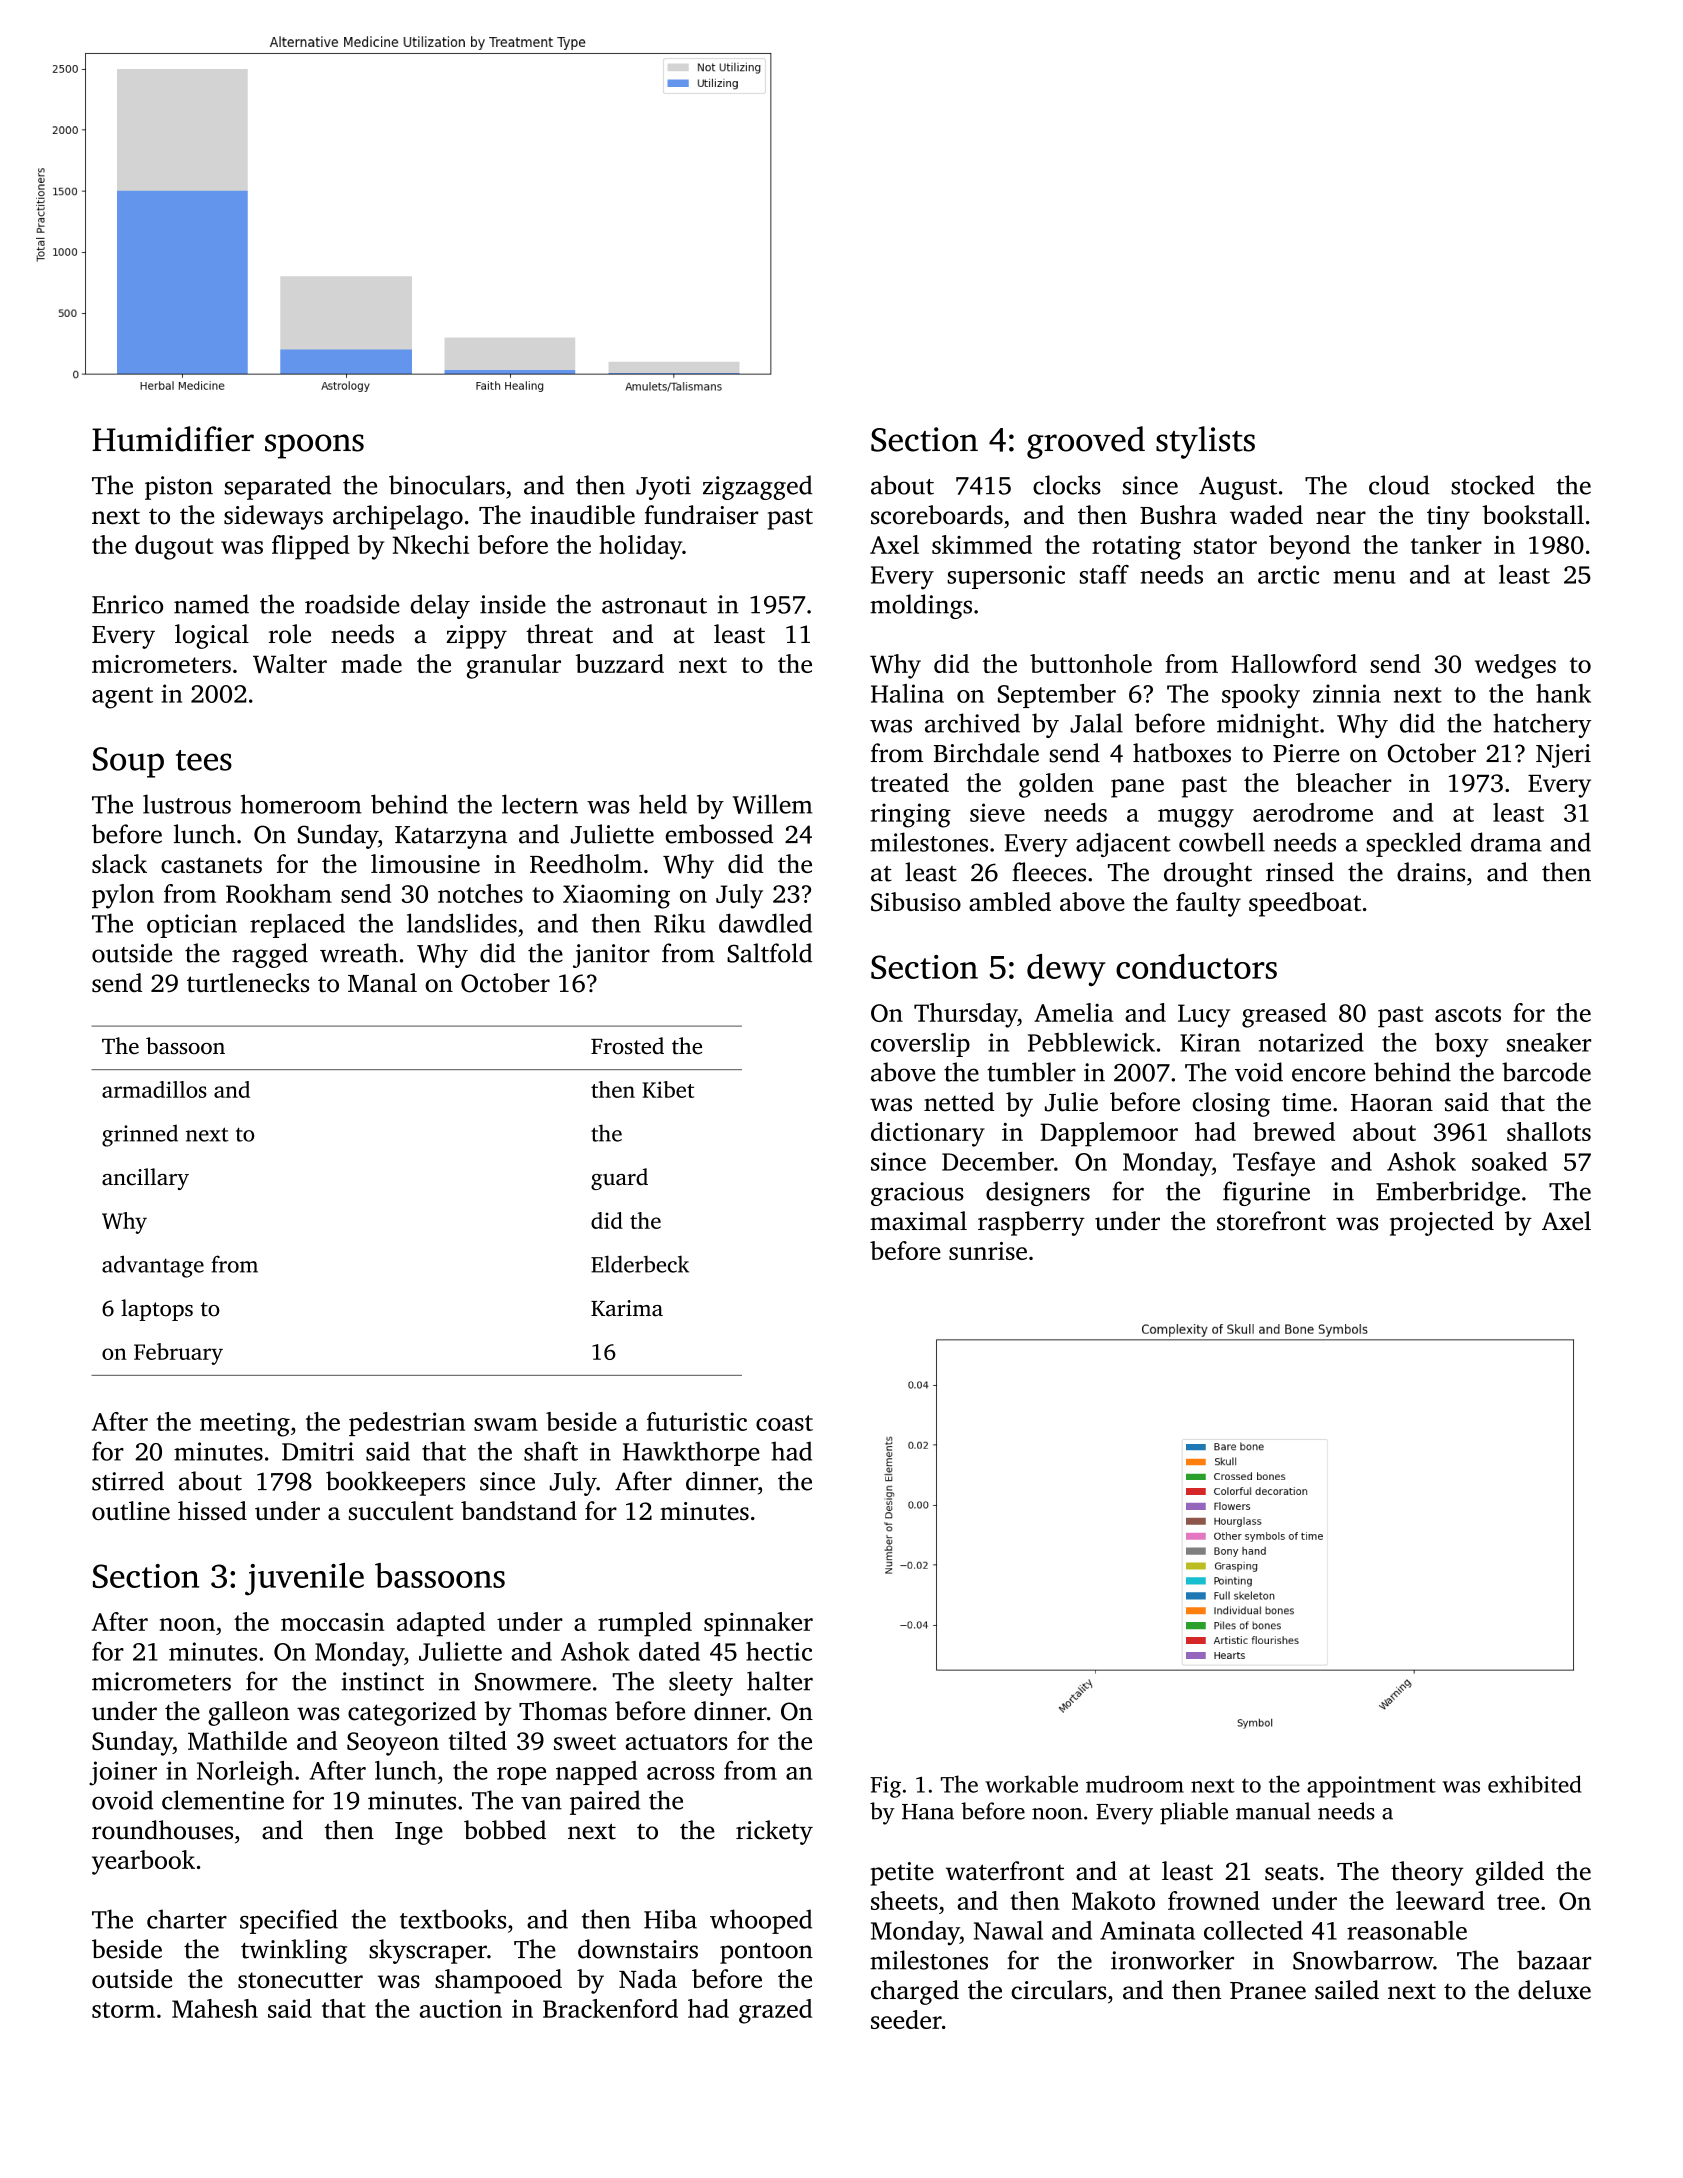  Describe the element at coordinates (1442, 1223) in the document. I see `projected` at that location.
